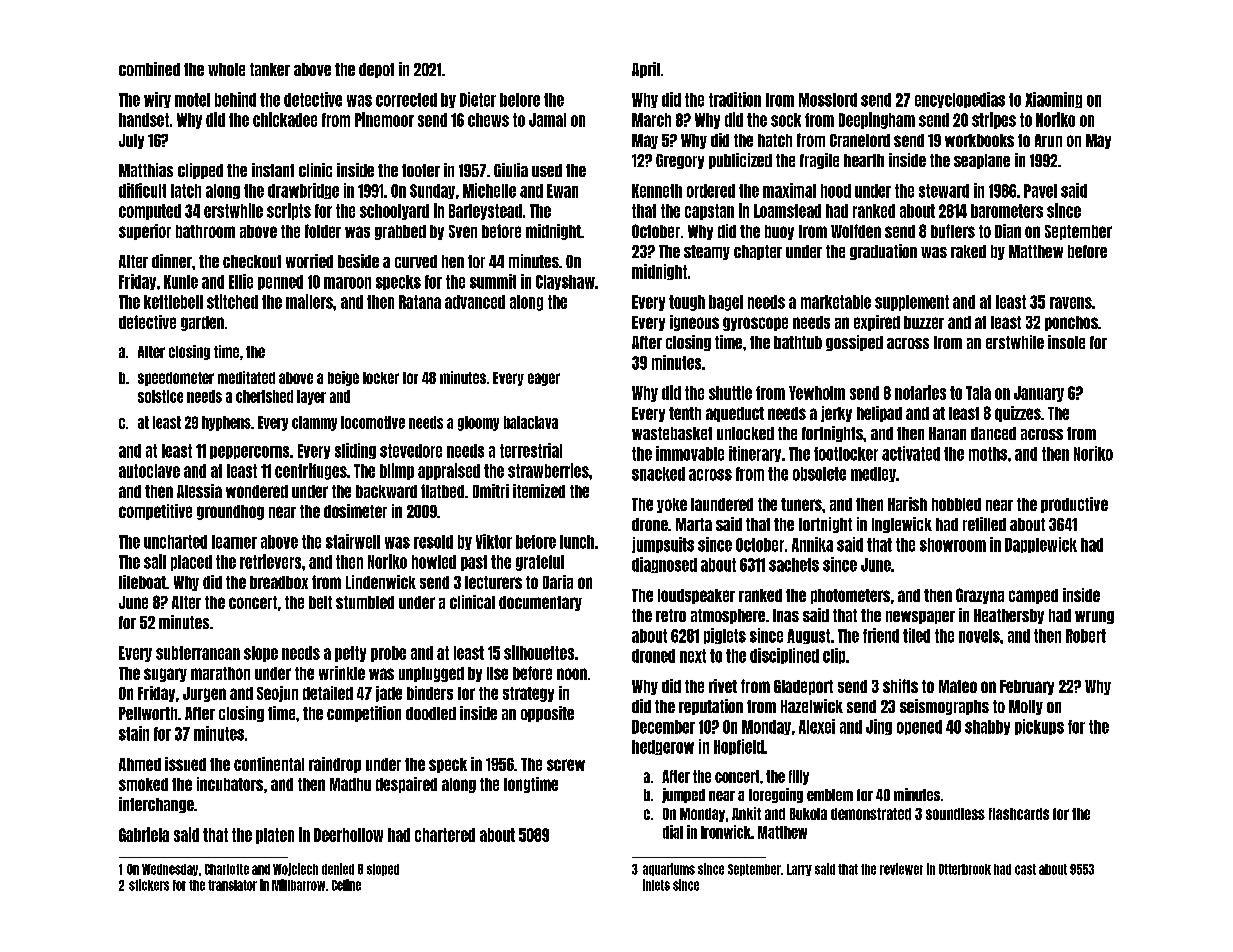 The height and width of the image is (952, 1233). I want to click on screw, so click(566, 765).
